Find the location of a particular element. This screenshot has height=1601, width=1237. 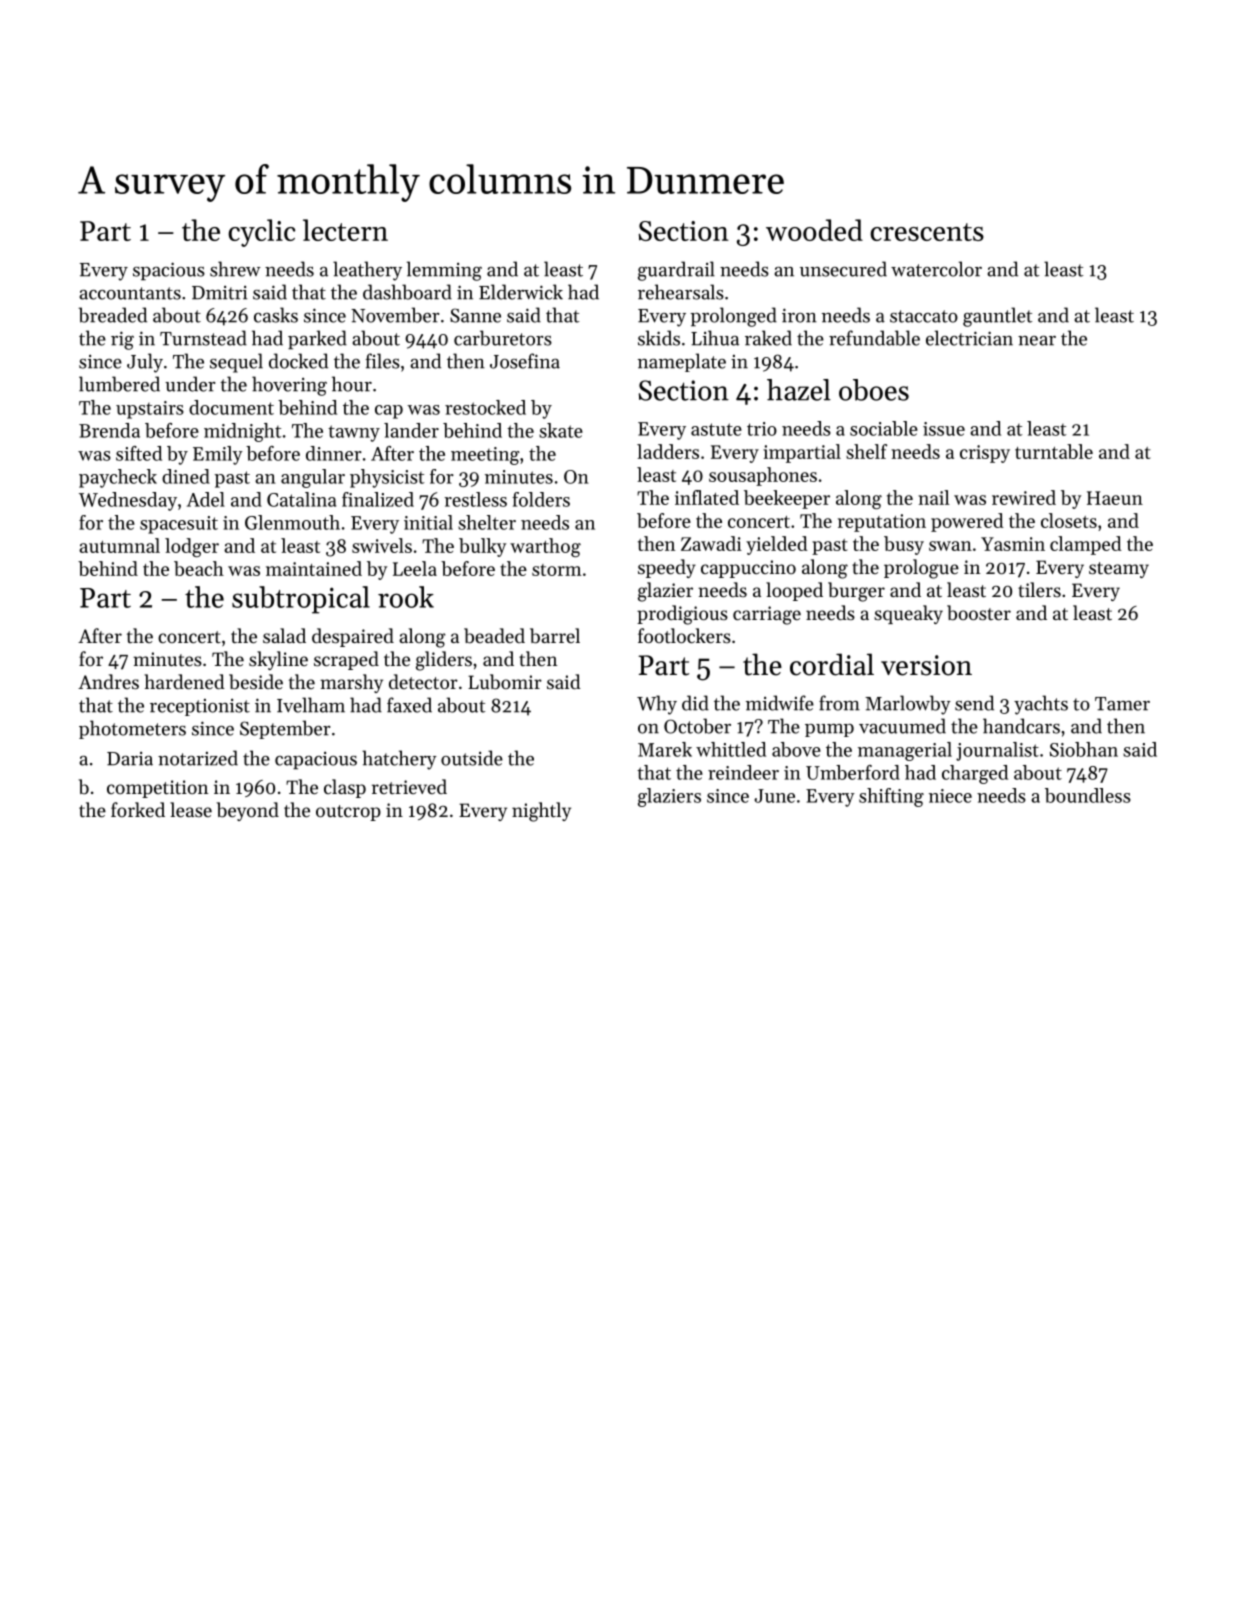

Ivelham is located at coordinates (311, 705).
